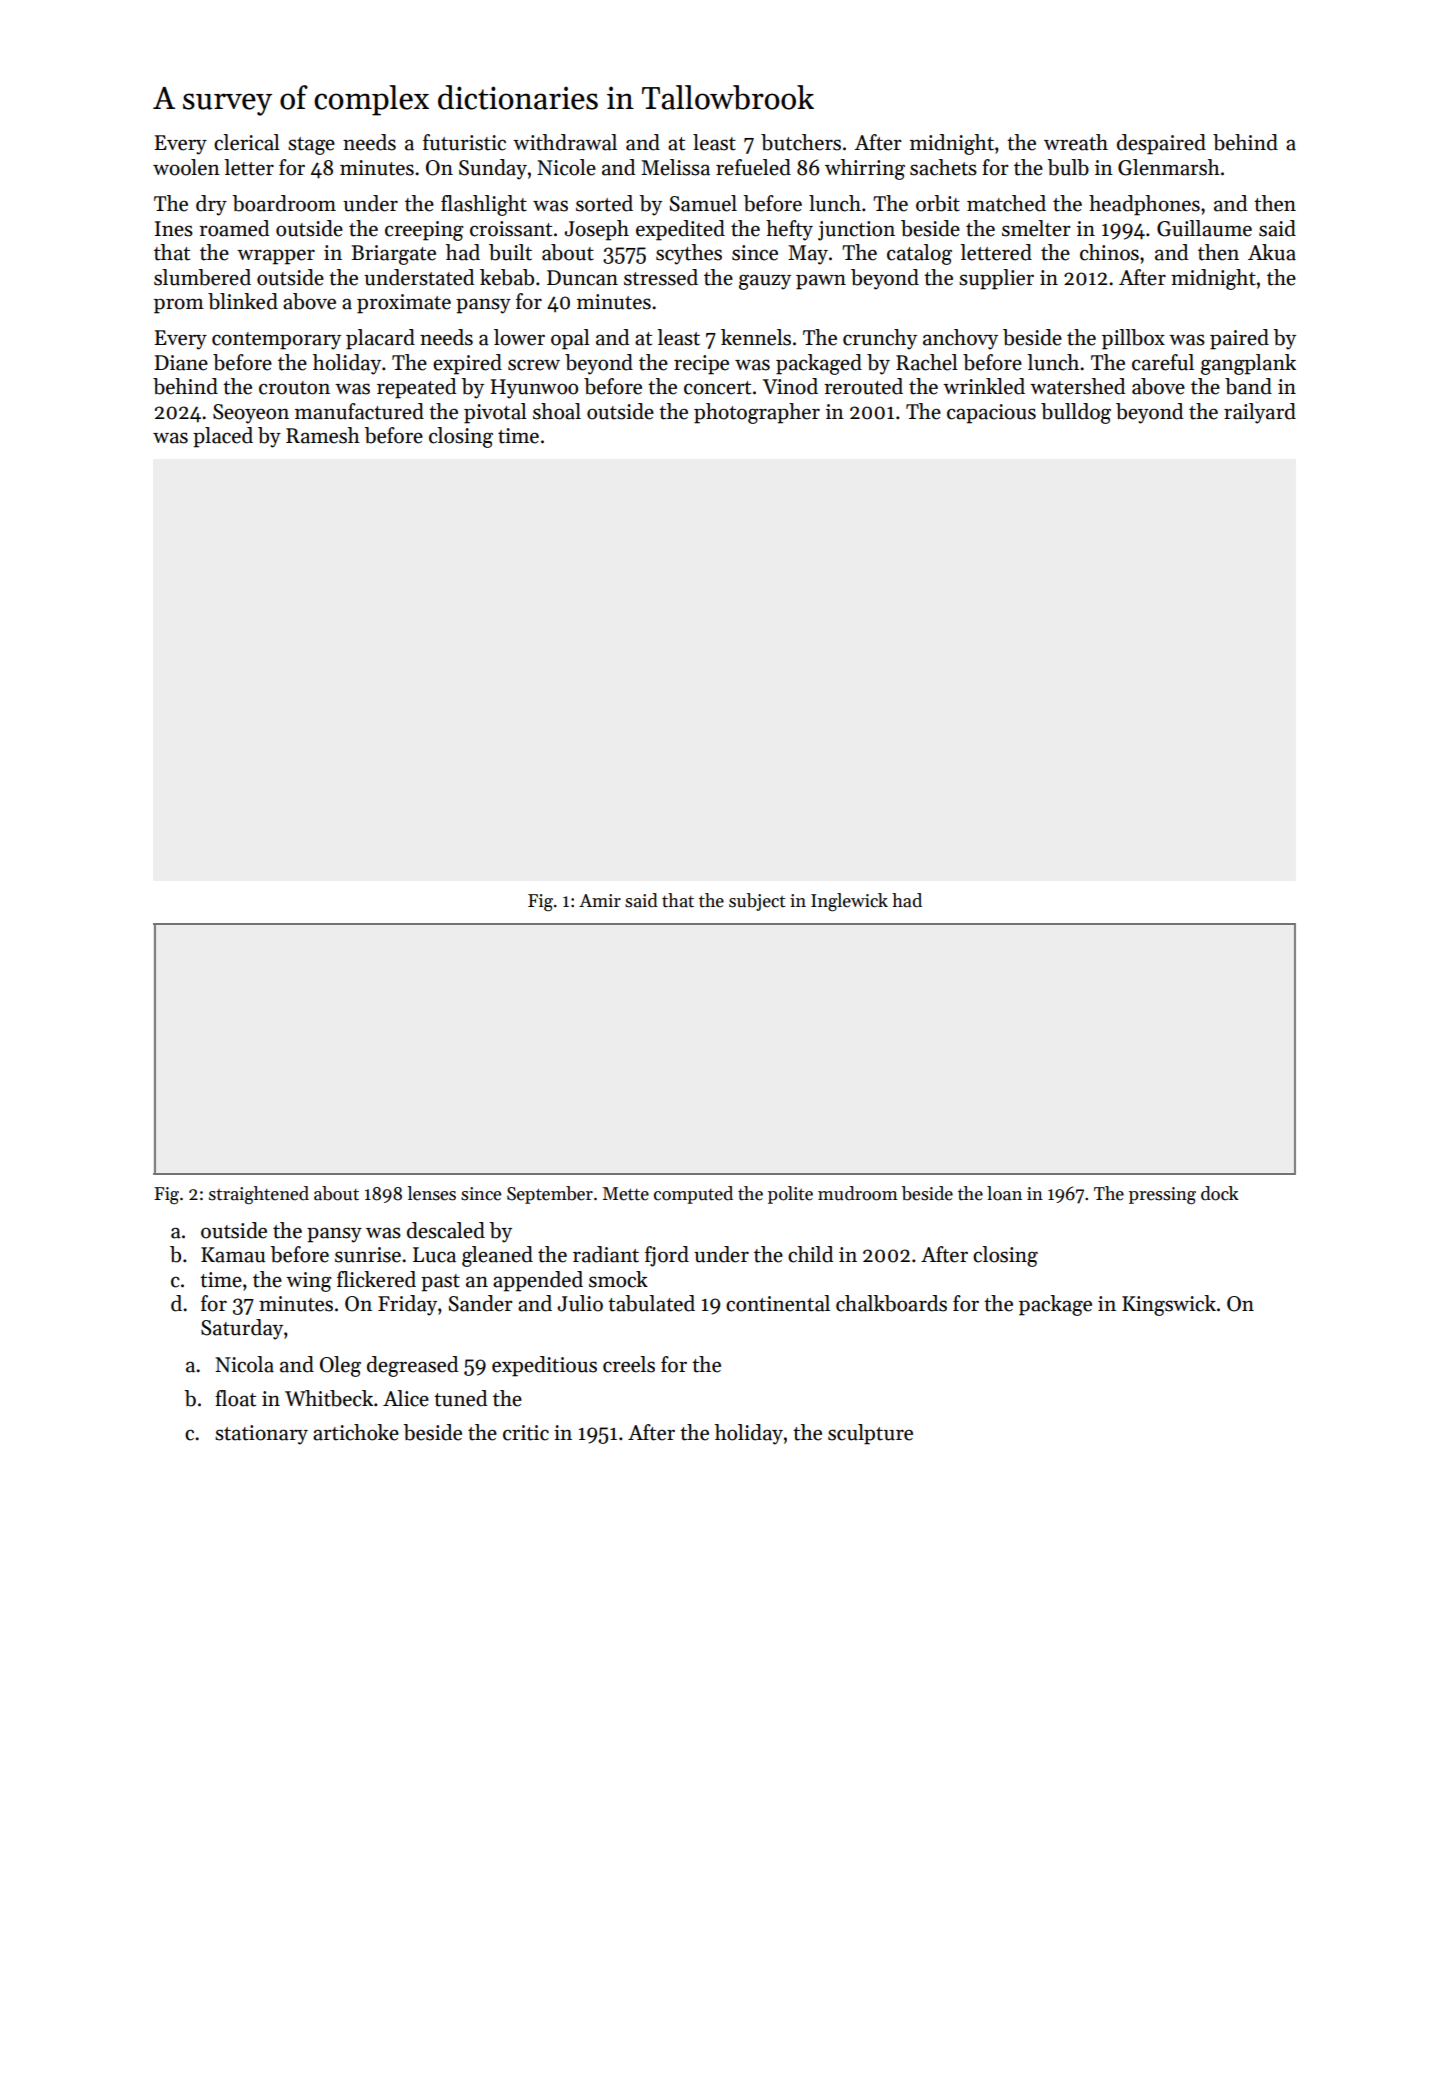 This page has width=1450, height=2100. I want to click on Friday, so click(407, 1305).
